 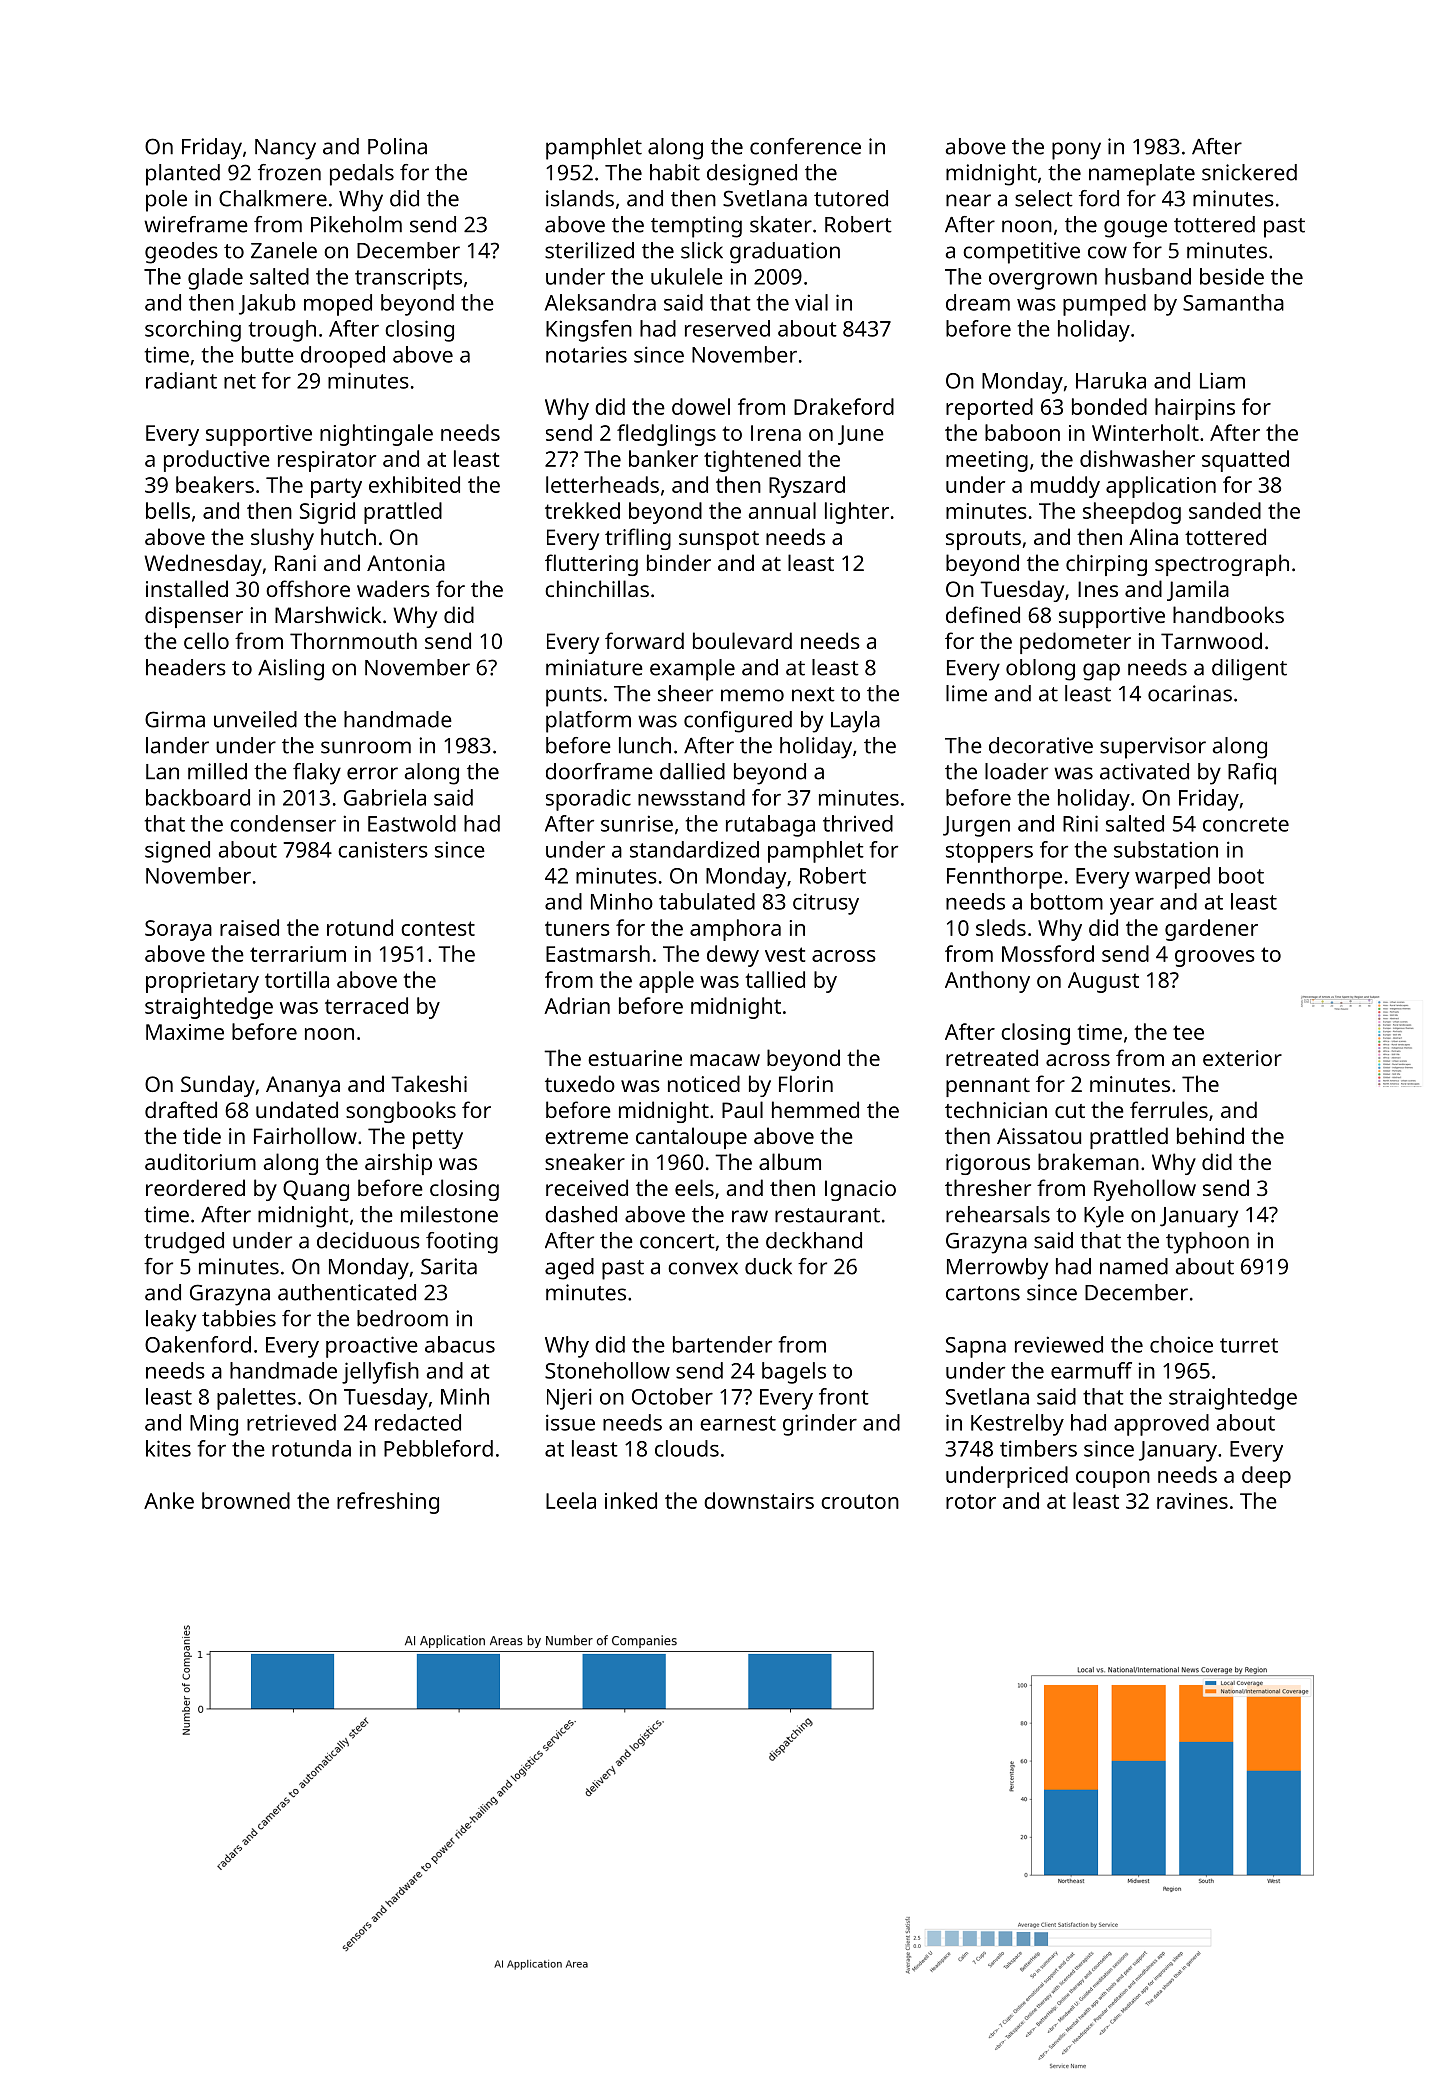 What do you see at coordinates (1249, 172) in the screenshot?
I see `snickered` at bounding box center [1249, 172].
